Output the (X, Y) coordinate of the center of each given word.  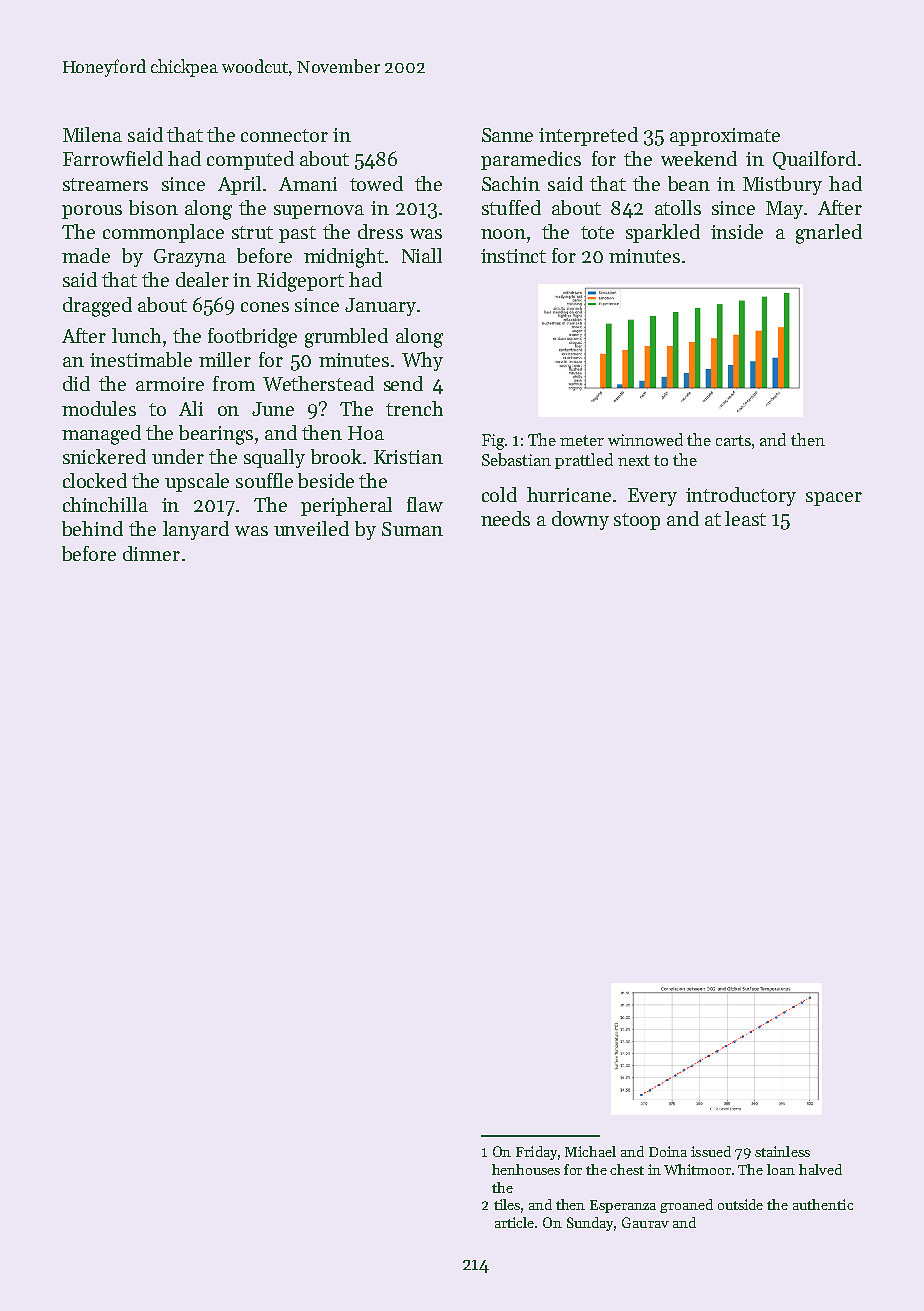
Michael (590, 1151)
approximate (725, 137)
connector (284, 135)
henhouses (526, 1169)
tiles (507, 1204)
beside (326, 480)
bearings (216, 435)
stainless (782, 1151)
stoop (637, 521)
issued (711, 1151)
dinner (151, 553)
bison (153, 207)
